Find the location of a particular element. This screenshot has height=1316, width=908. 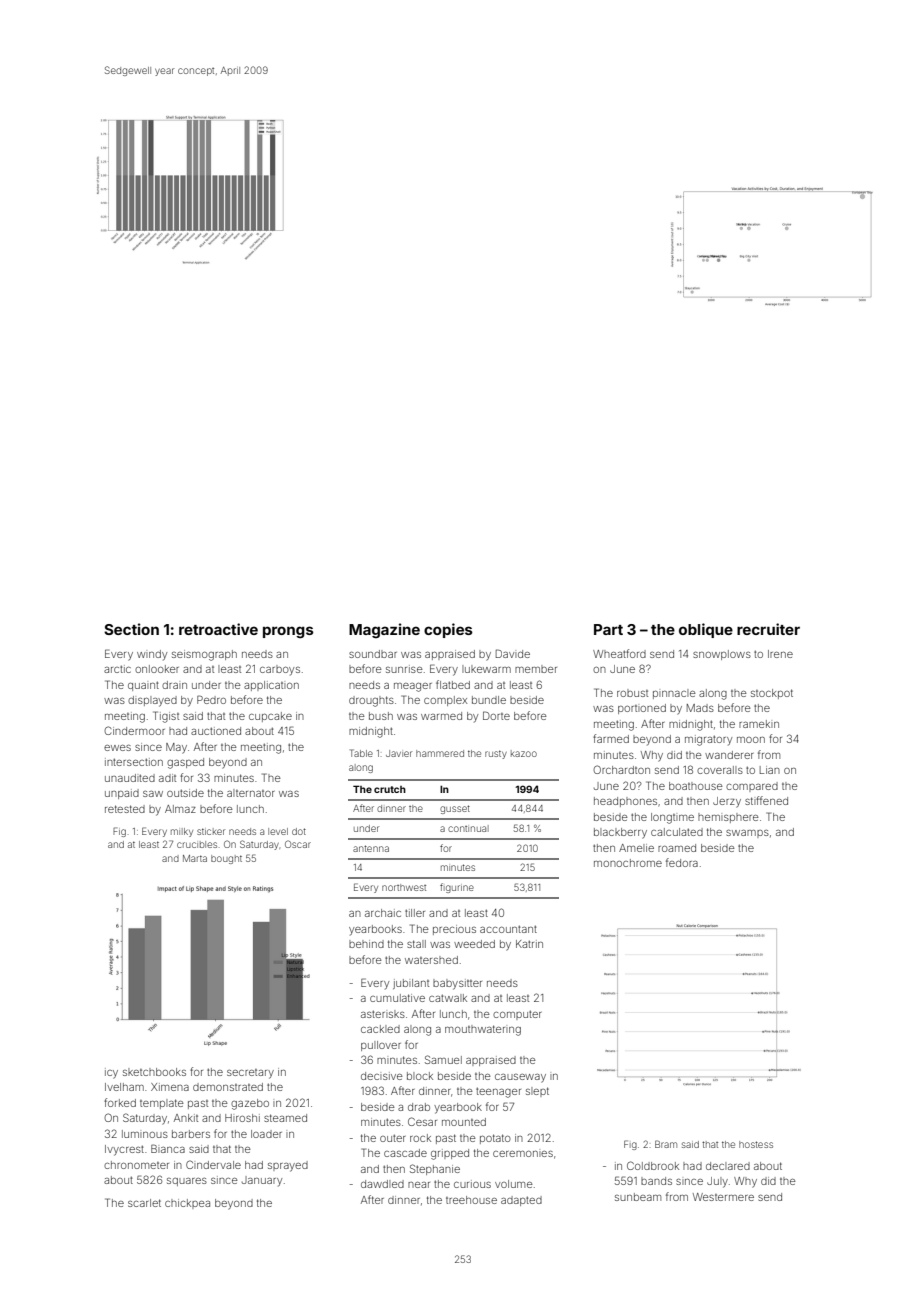

Cindermoor is located at coordinates (134, 730).
